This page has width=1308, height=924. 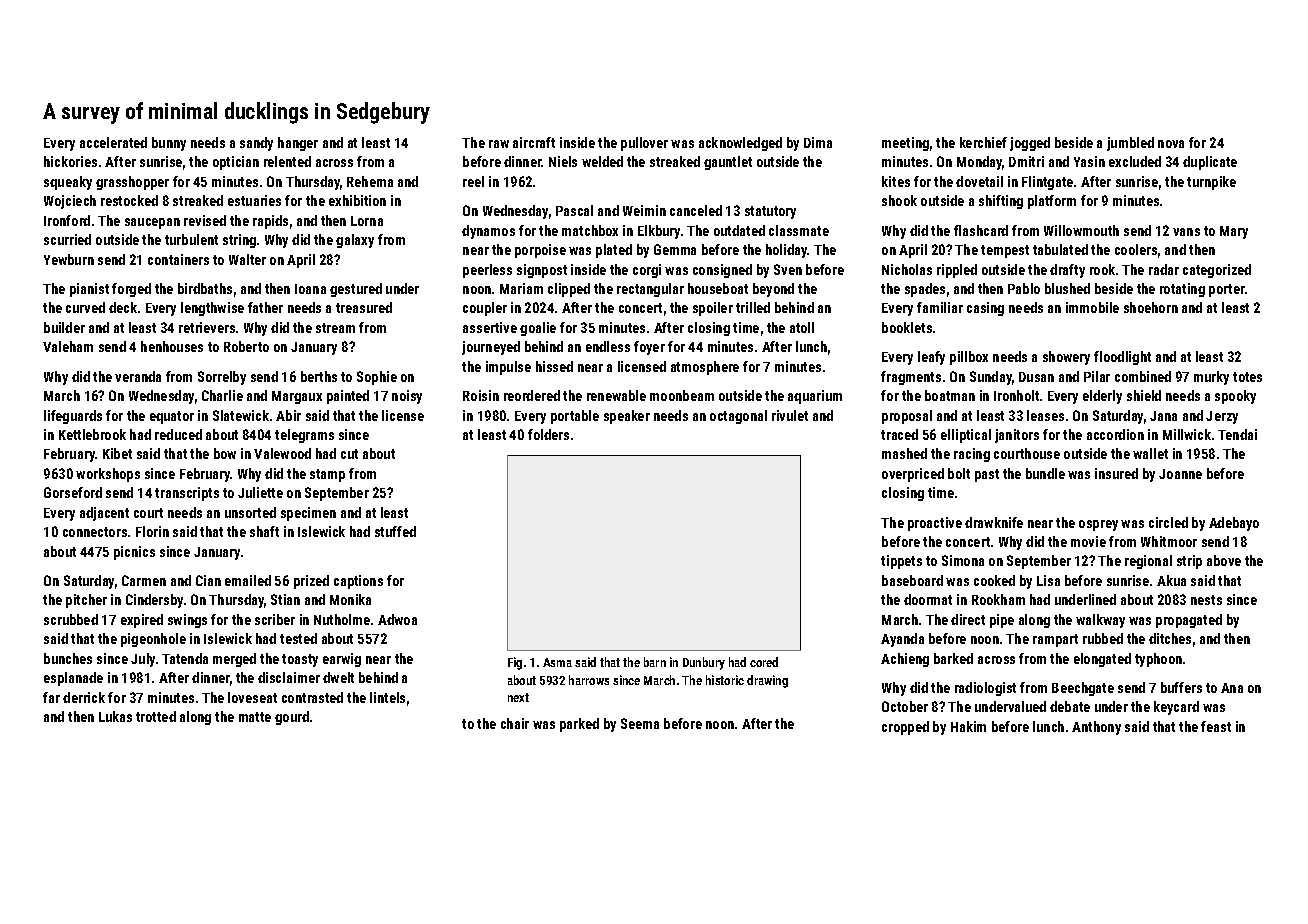 What do you see at coordinates (222, 378) in the page?
I see `Sorrelby` at bounding box center [222, 378].
